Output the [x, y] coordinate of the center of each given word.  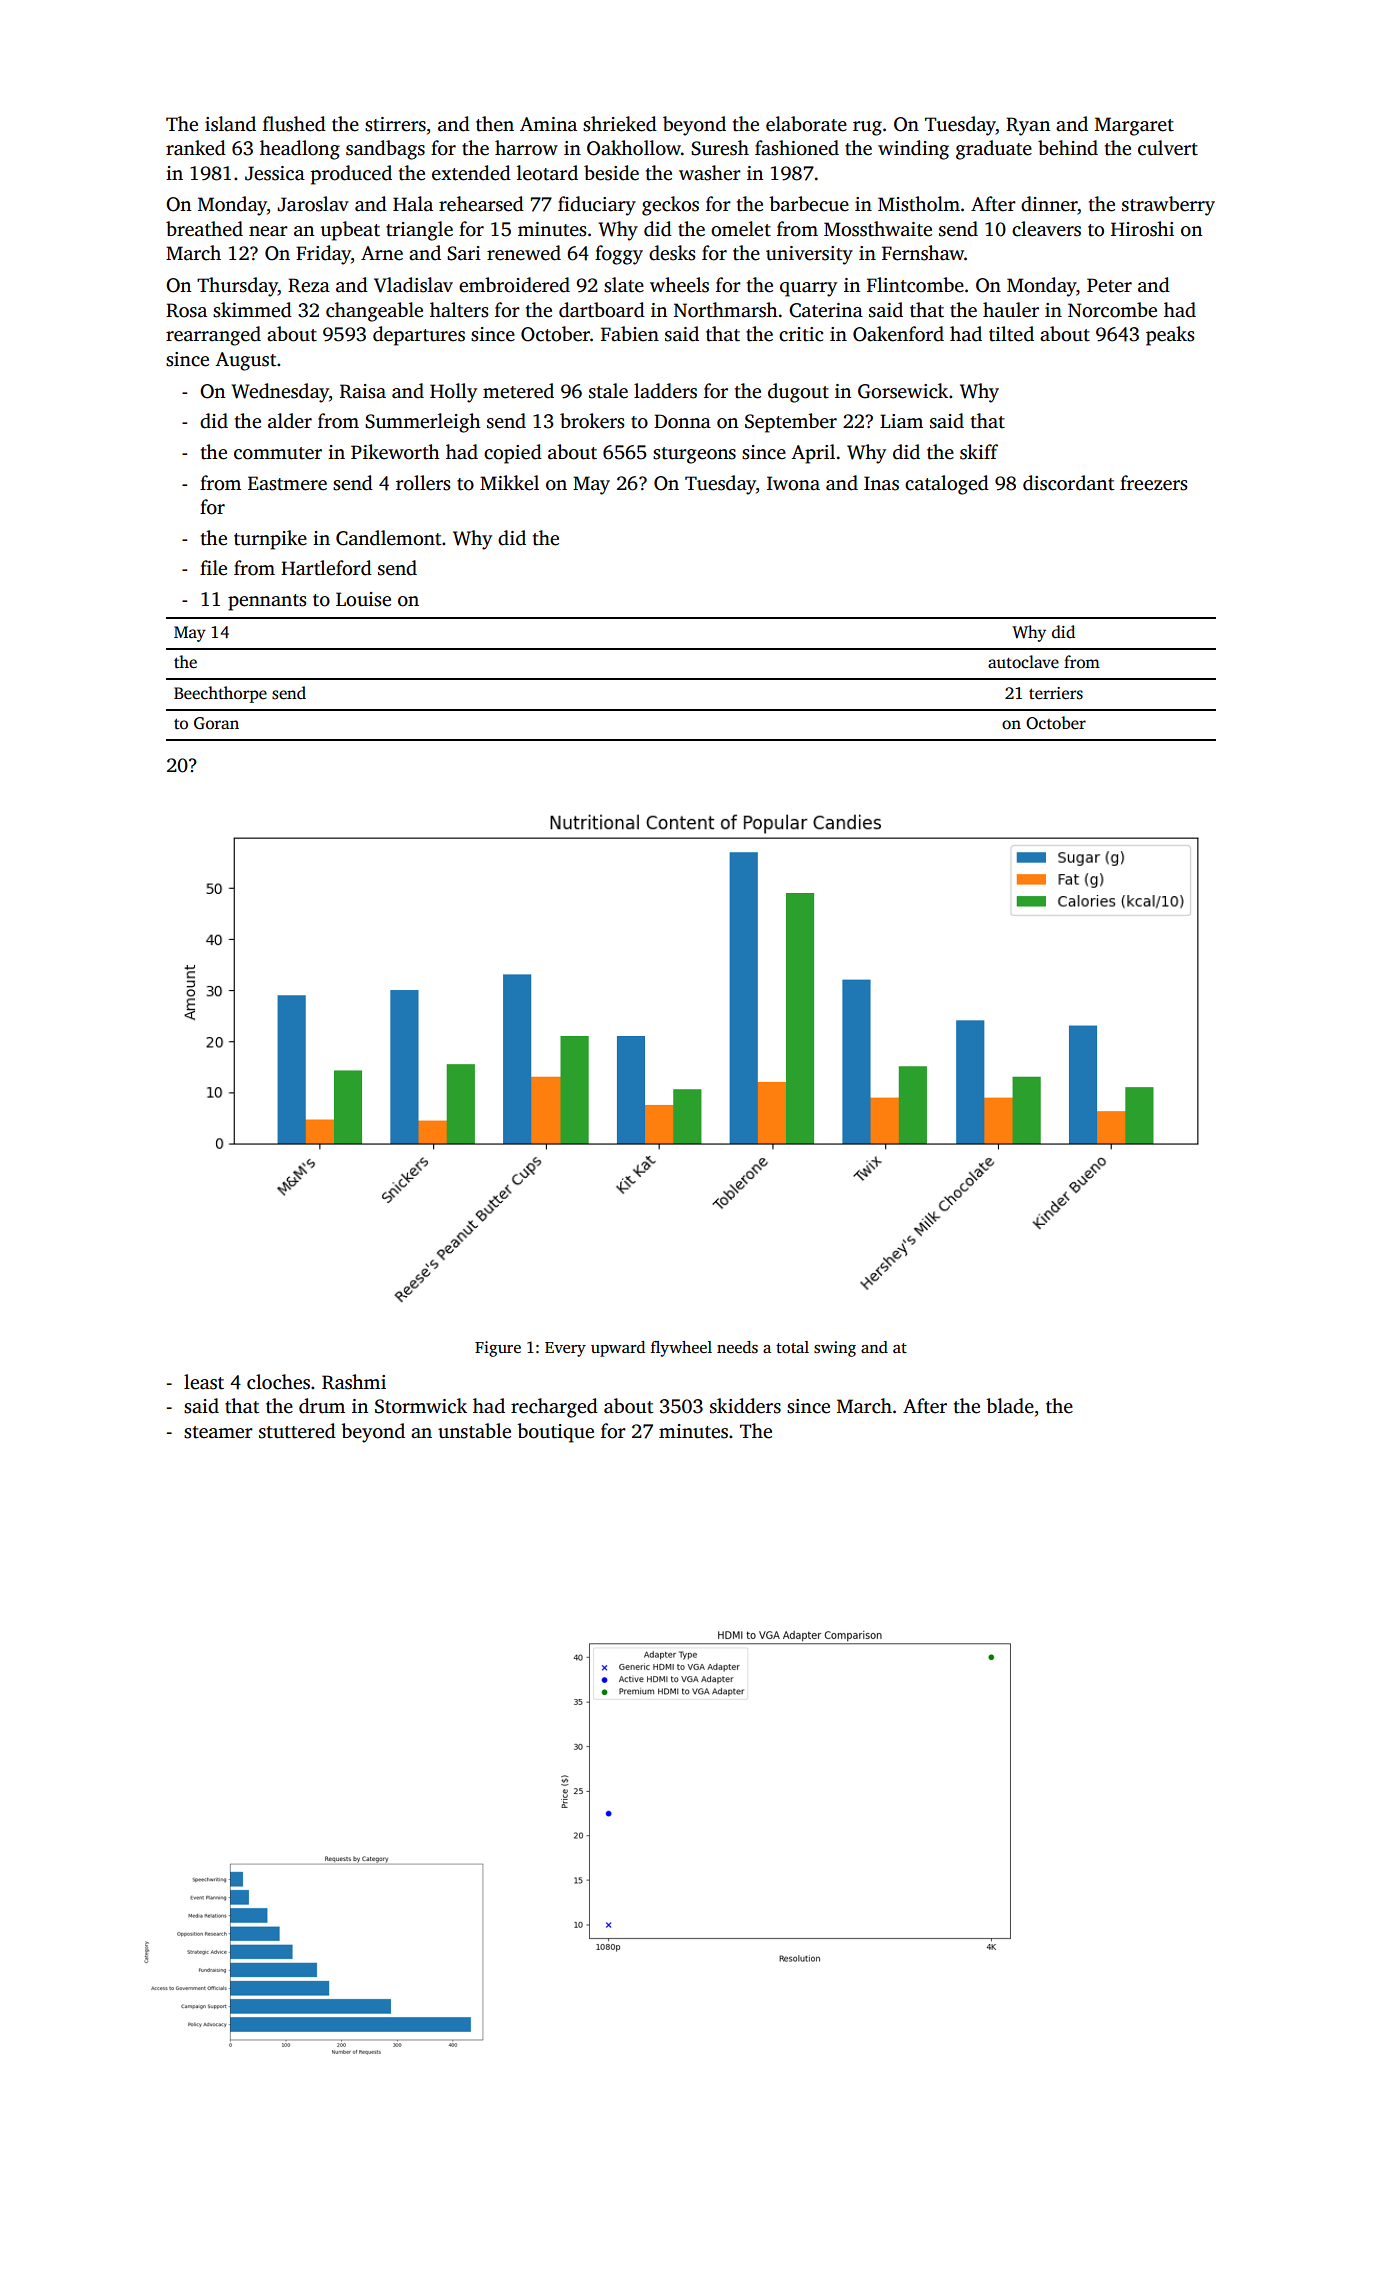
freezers [1153, 483]
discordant [1068, 483]
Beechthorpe [220, 694]
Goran [216, 723]
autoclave [1023, 662]
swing [835, 1349]
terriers [1056, 693]
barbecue [809, 204]
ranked [196, 148]
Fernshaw [923, 253]
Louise [363, 599]
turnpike [270, 540]
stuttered [297, 1431]
